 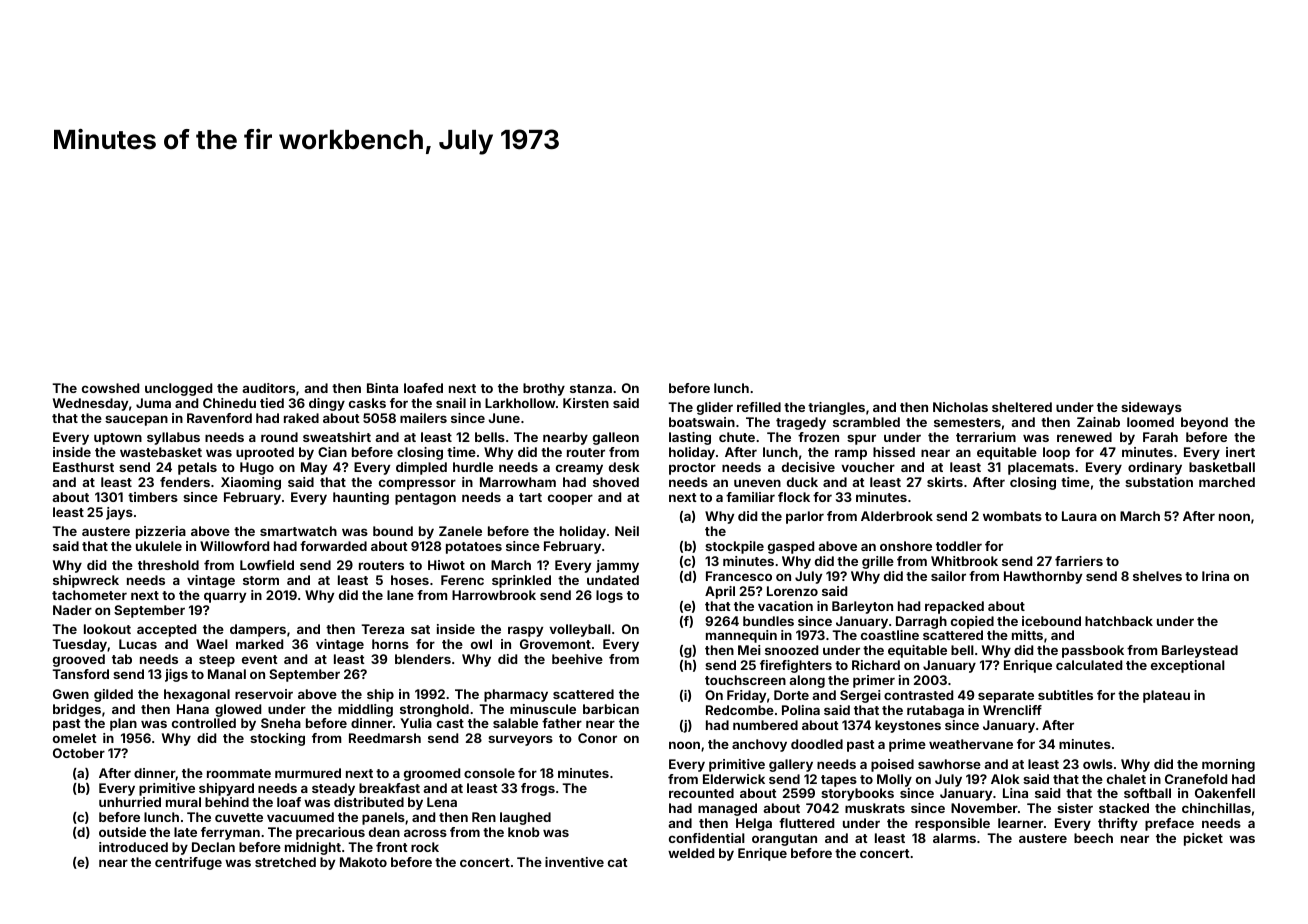 I want to click on stretched, so click(x=285, y=862).
